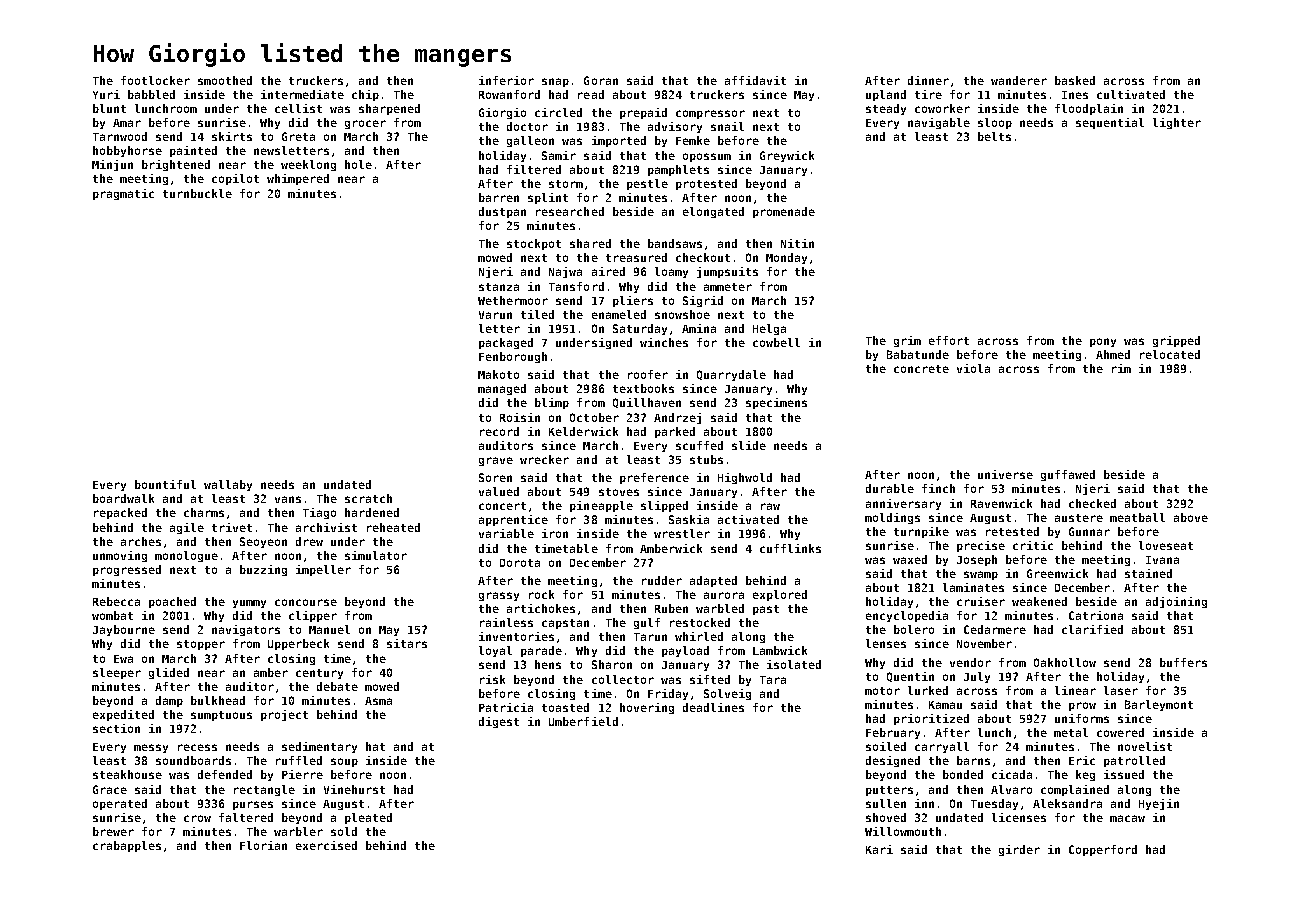 The image size is (1308, 924). What do you see at coordinates (368, 818) in the image?
I see `pleated` at bounding box center [368, 818].
